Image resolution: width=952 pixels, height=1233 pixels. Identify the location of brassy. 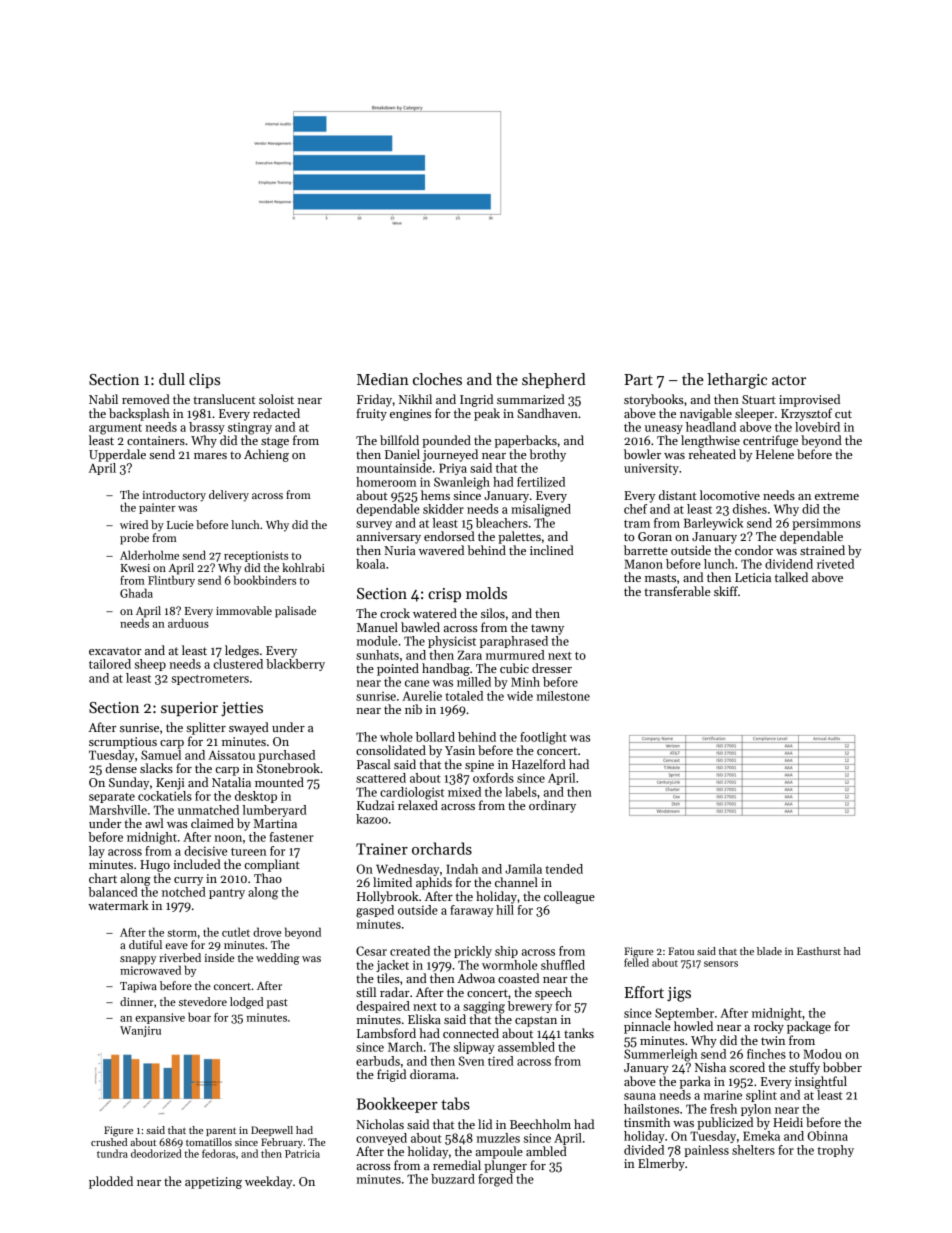
(207, 428).
